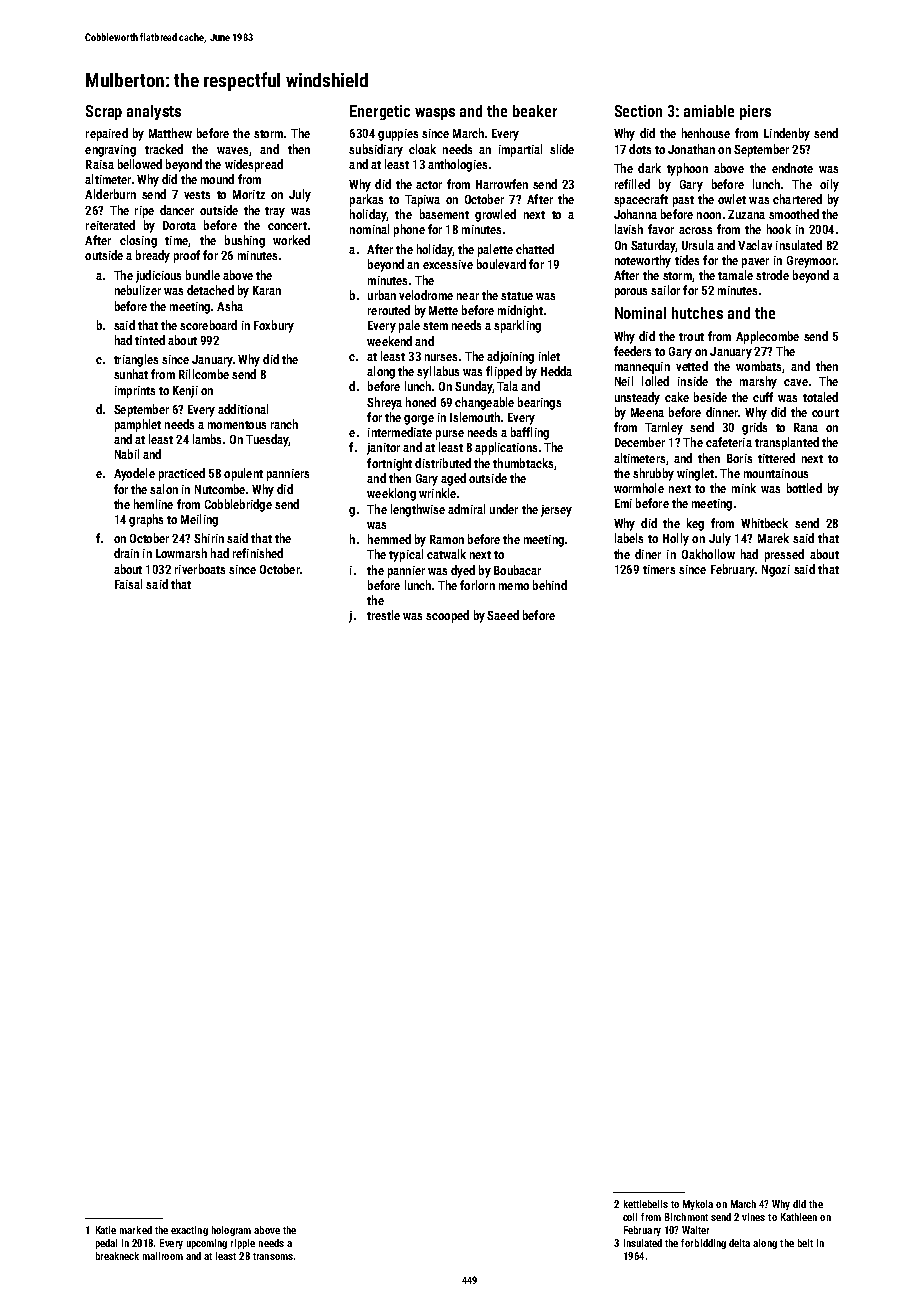 The image size is (924, 1308). Describe the element at coordinates (447, 616) in the screenshot. I see `scooped` at that location.
